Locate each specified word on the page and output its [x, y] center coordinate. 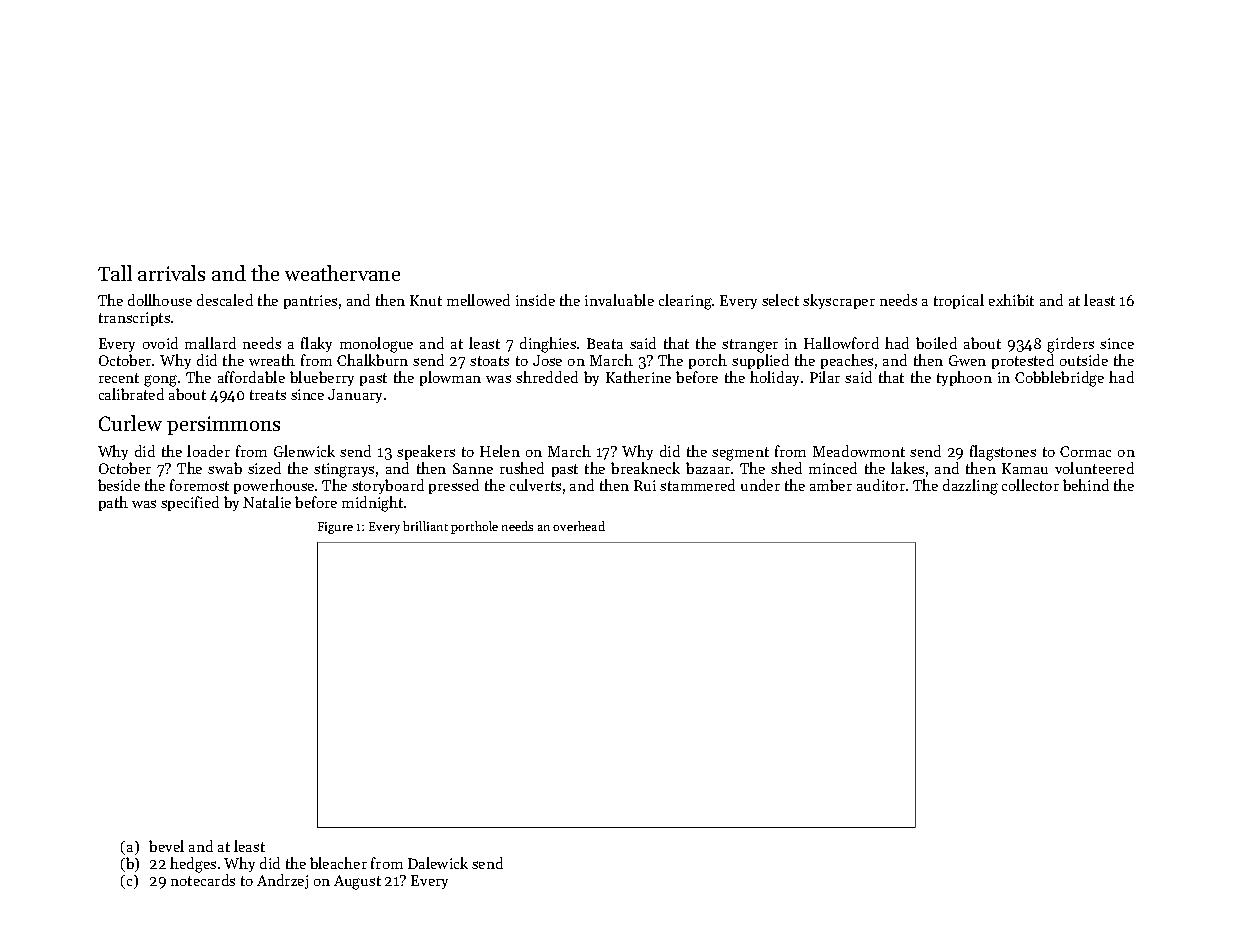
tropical [959, 301]
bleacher [338, 863]
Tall [115, 273]
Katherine [638, 377]
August [357, 882]
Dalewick [438, 863]
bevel [166, 846]
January [355, 396]
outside [1084, 360]
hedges [193, 865]
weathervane [342, 273]
